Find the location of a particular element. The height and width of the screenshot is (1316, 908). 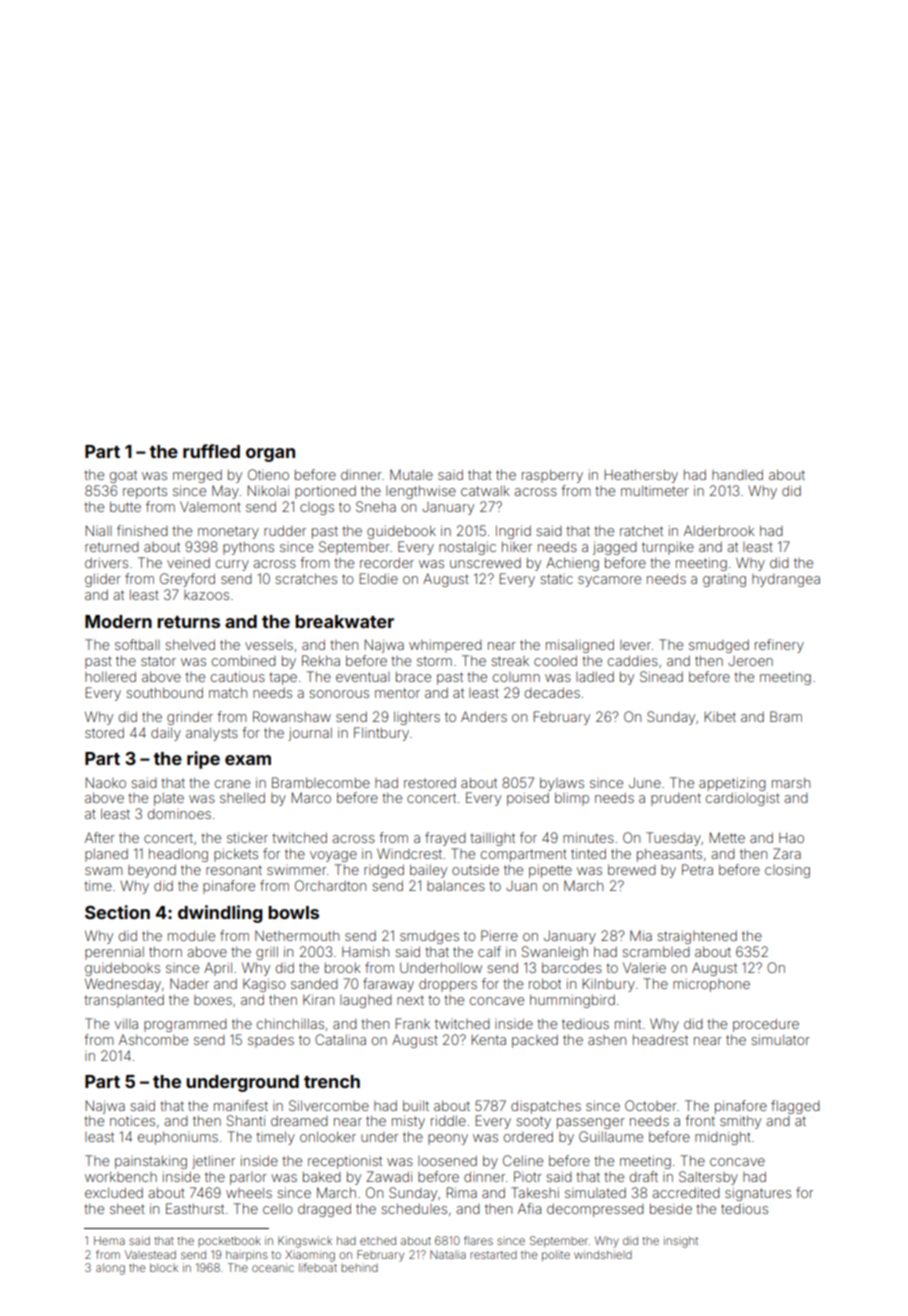

robot is located at coordinates (545, 983).
